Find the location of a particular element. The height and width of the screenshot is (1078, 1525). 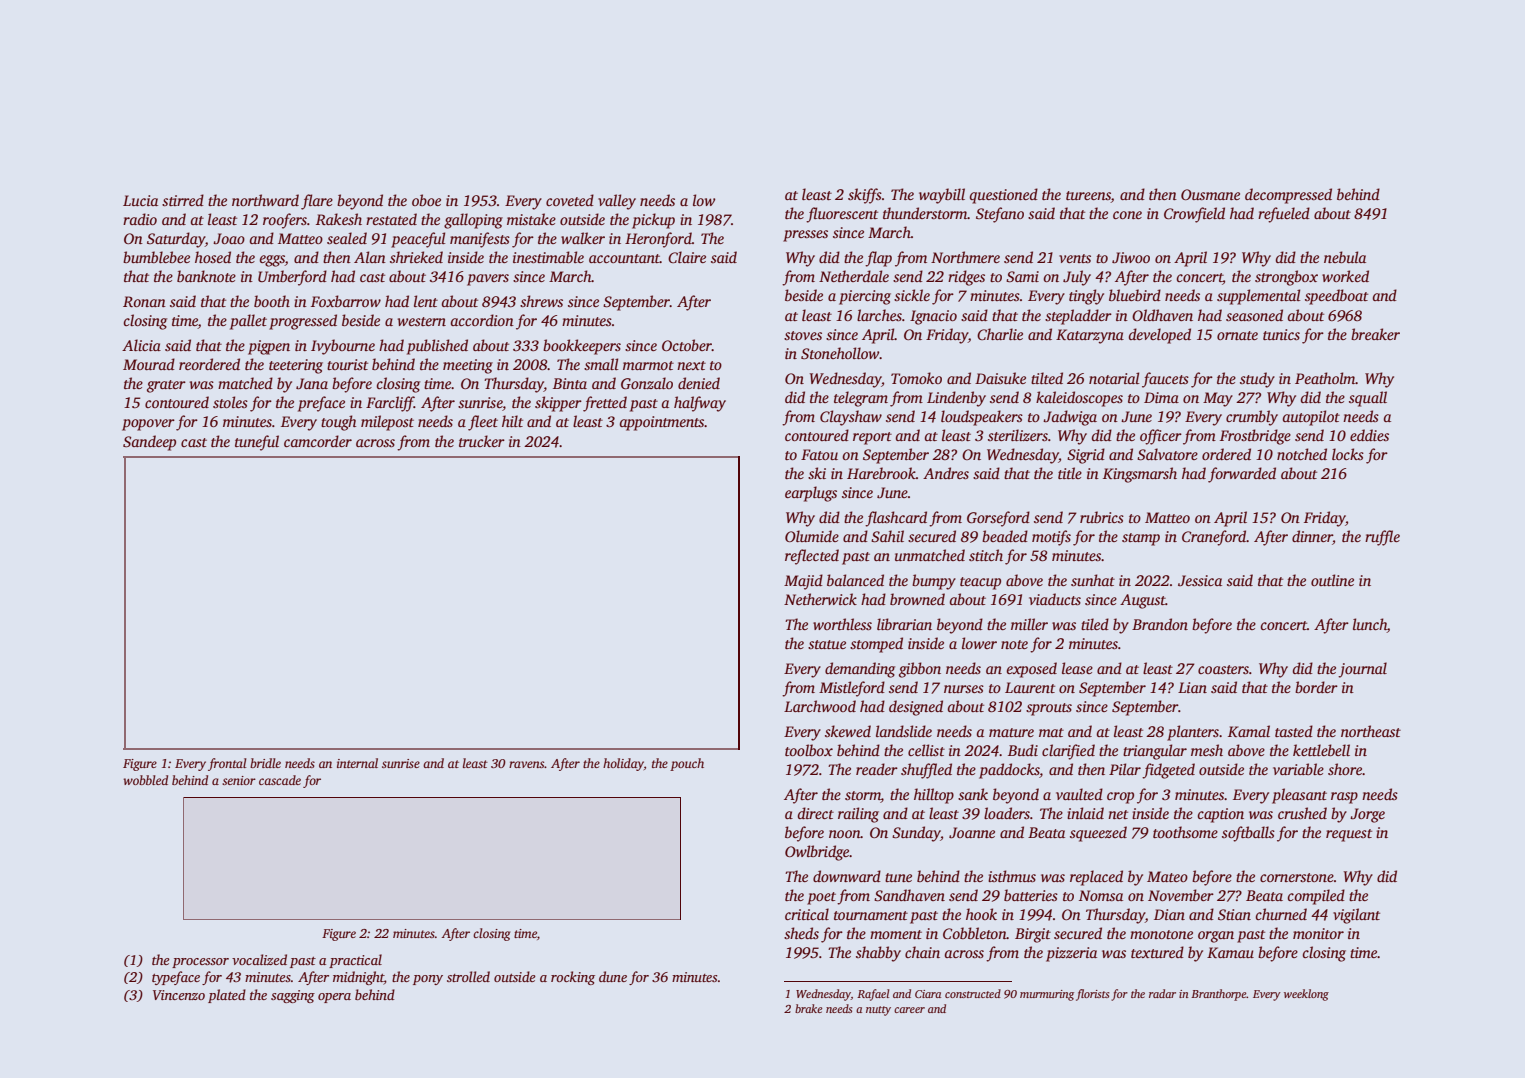

camcorder is located at coordinates (318, 441).
